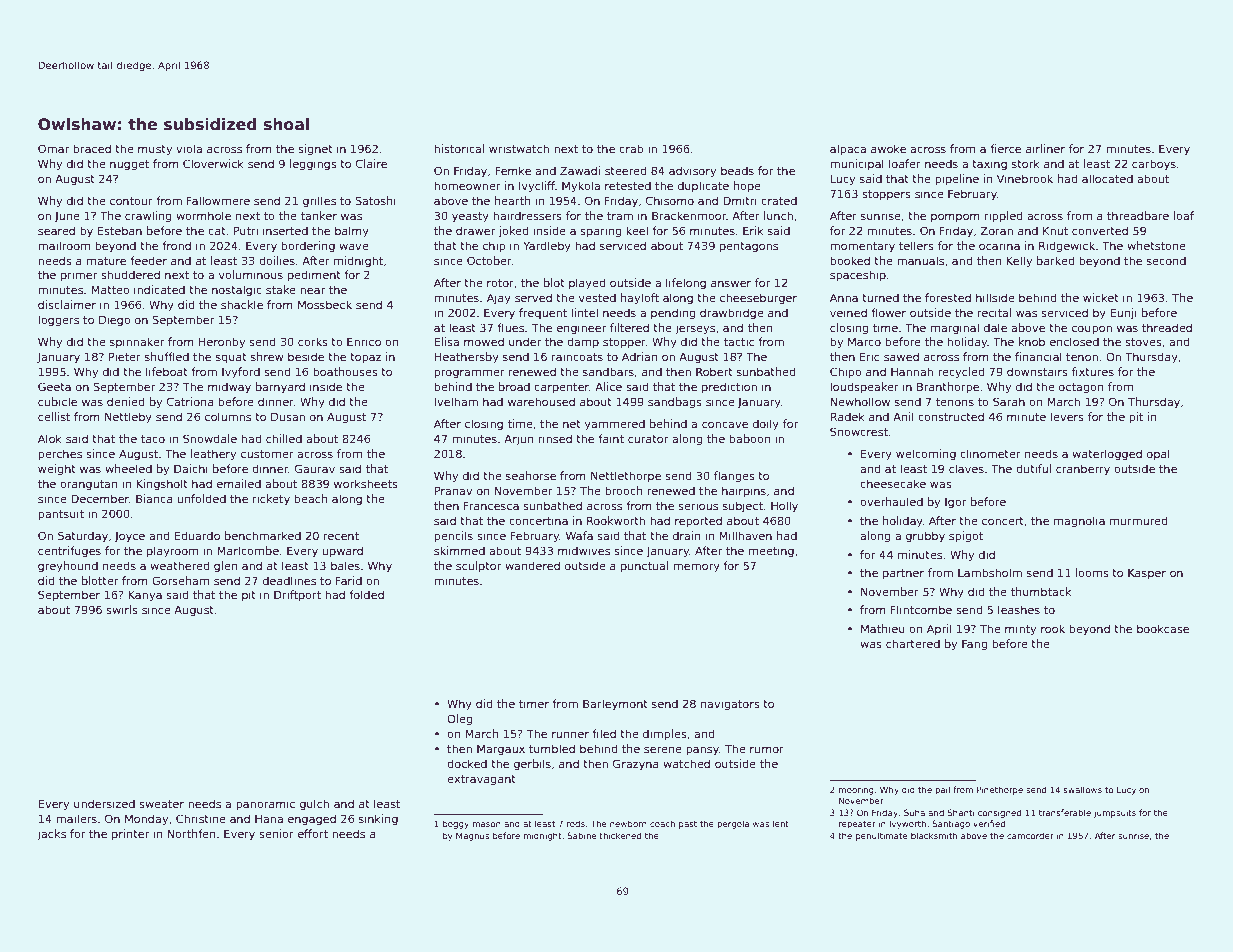  What do you see at coordinates (510, 327) in the screenshot?
I see `flues` at bounding box center [510, 327].
